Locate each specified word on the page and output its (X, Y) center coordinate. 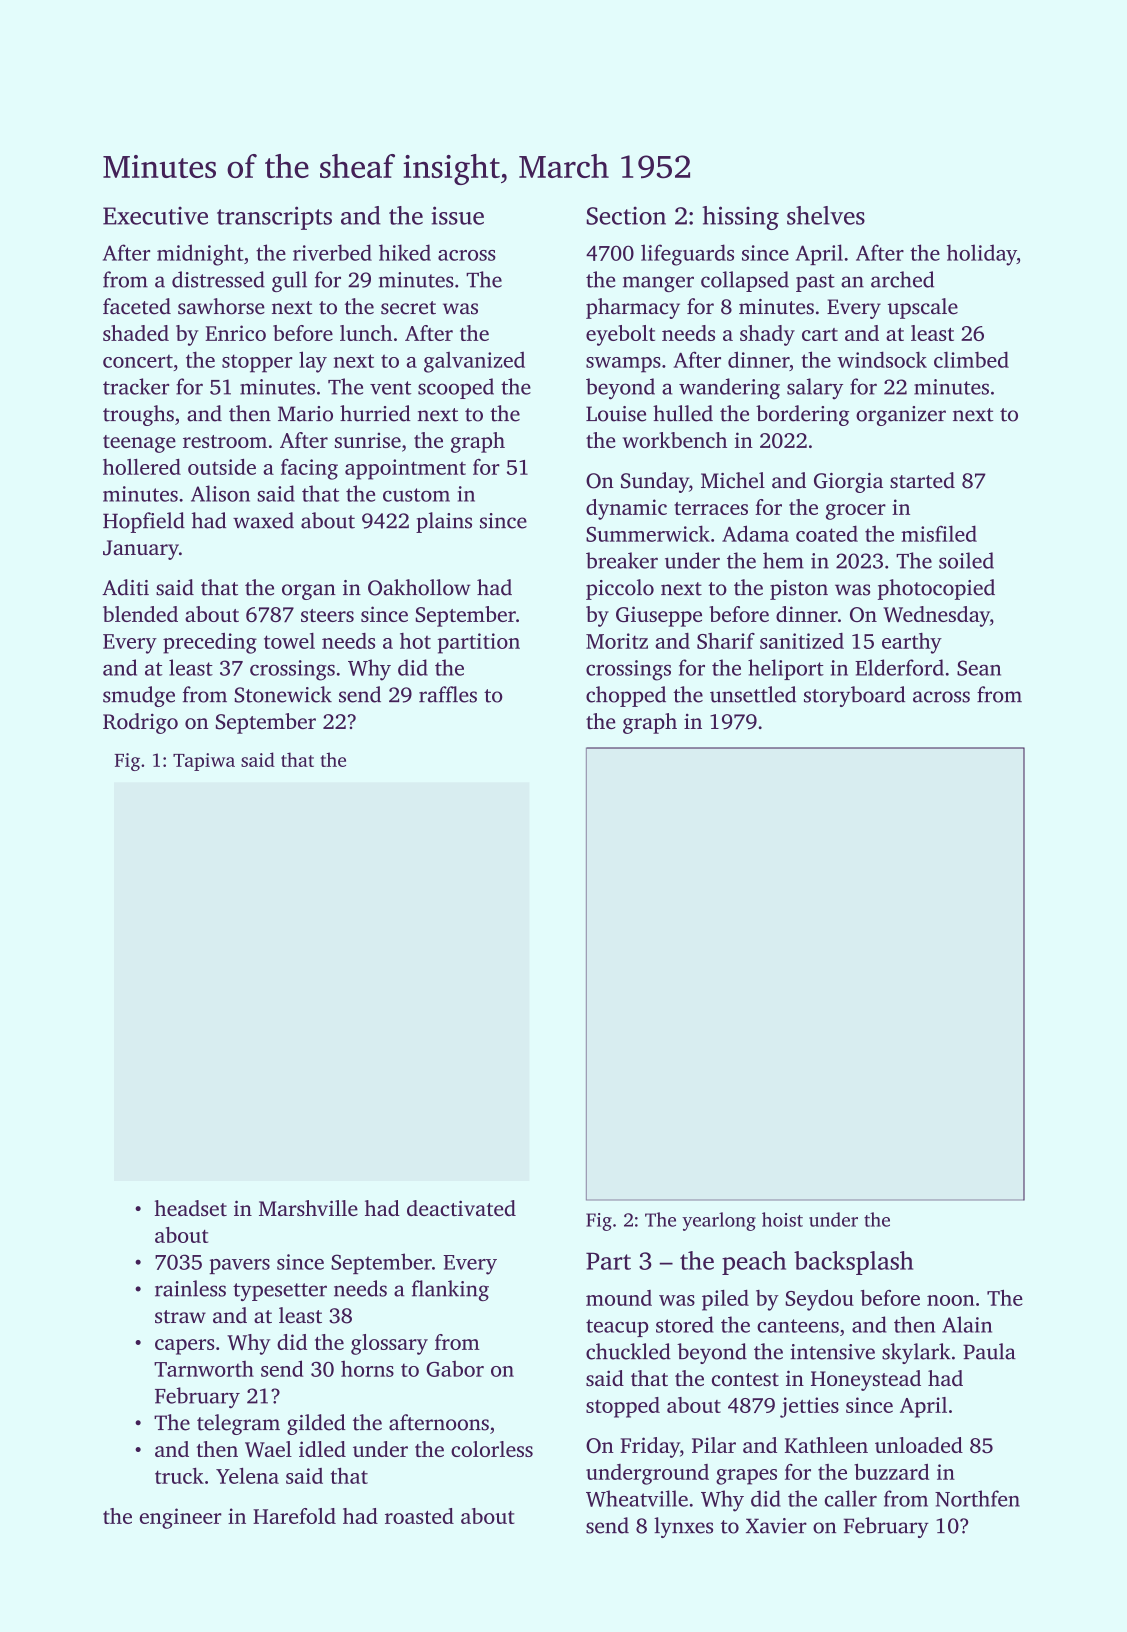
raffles (448, 694)
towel (289, 641)
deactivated (461, 1208)
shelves (826, 215)
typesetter (280, 1292)
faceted (137, 306)
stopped (623, 1407)
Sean (979, 668)
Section (626, 215)
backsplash (853, 1263)
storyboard (854, 696)
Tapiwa (204, 762)
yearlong (719, 1221)
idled (322, 1449)
